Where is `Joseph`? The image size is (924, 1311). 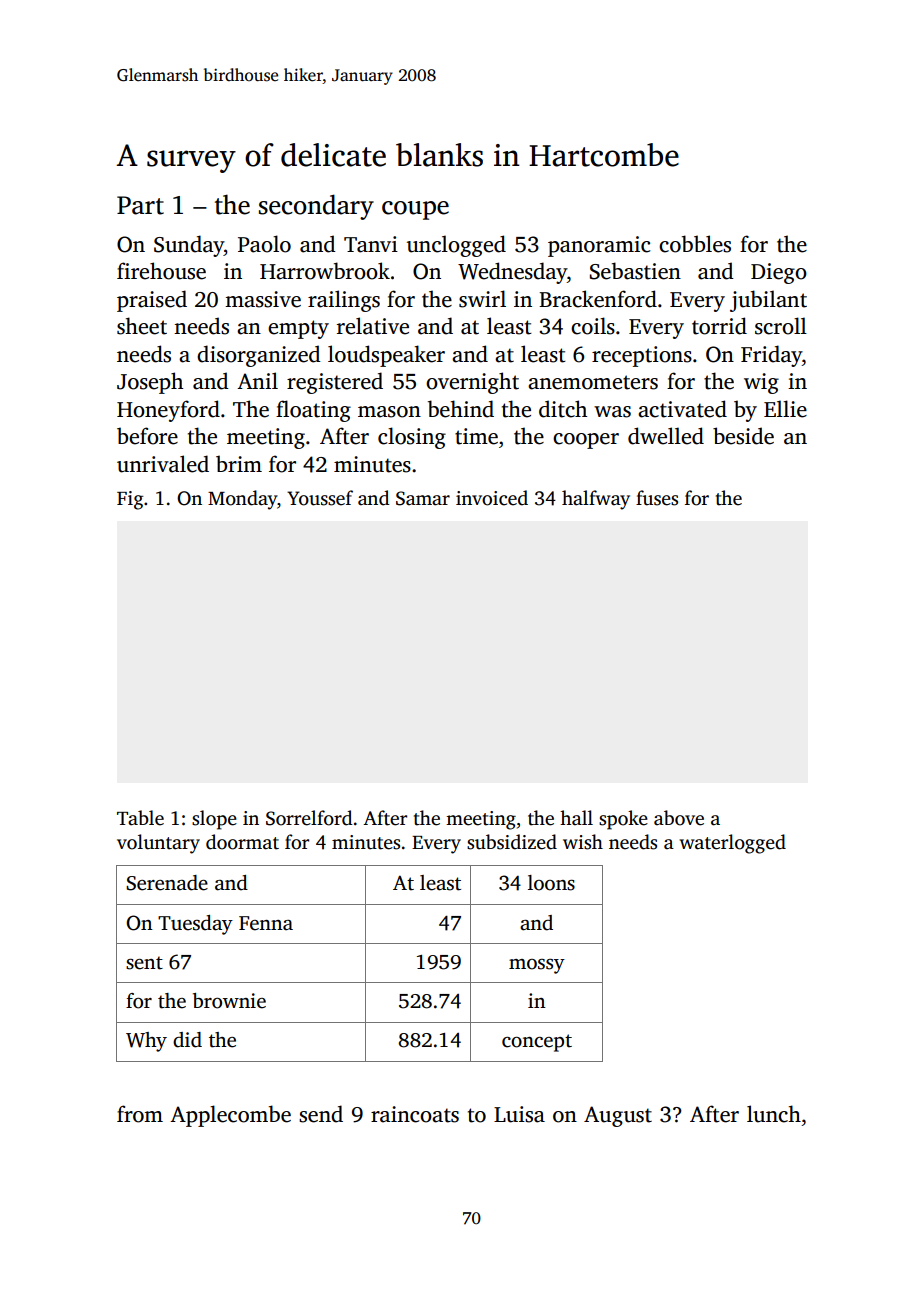 Joseph is located at coordinates (150, 383).
